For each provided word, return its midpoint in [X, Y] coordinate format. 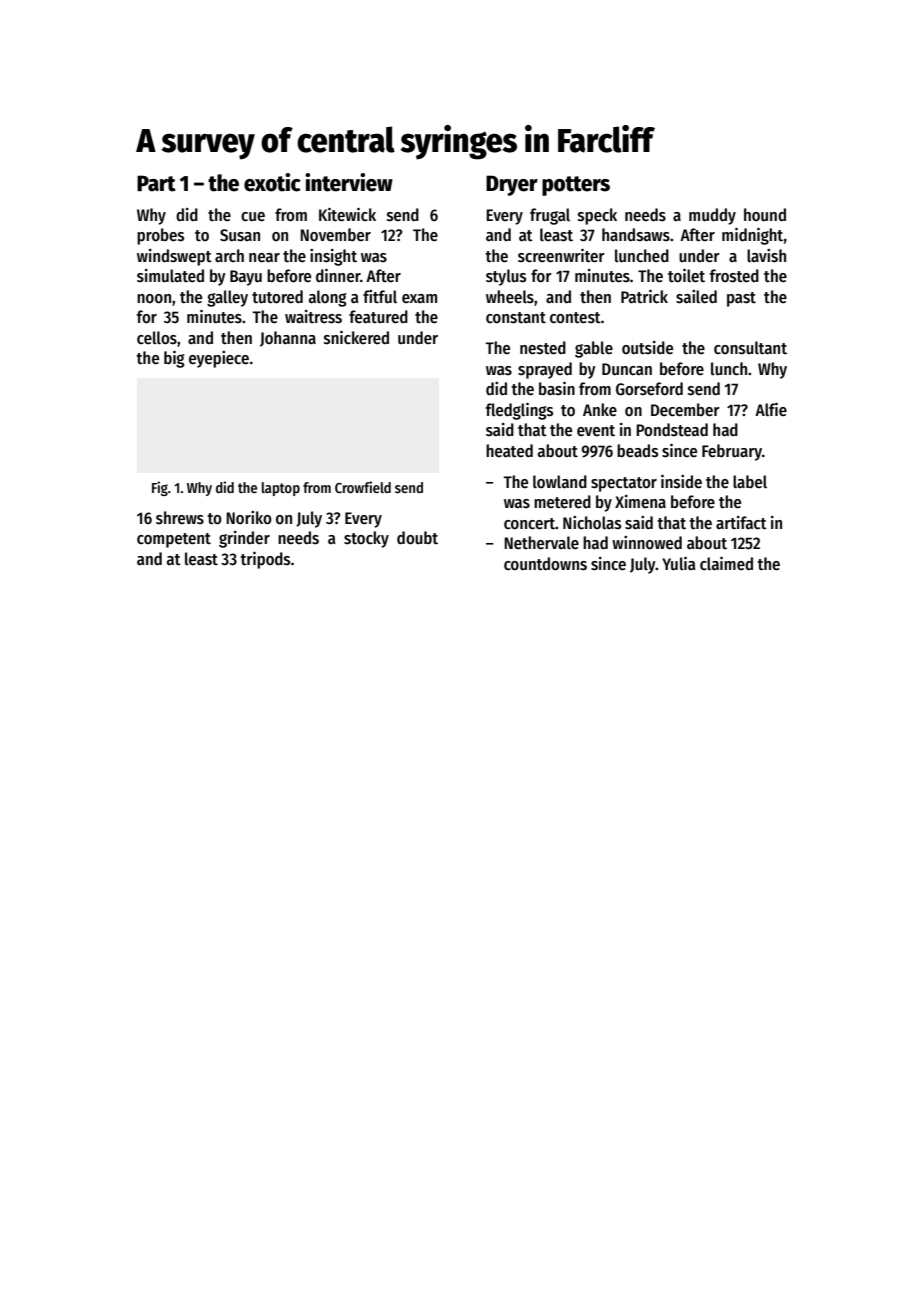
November [335, 235]
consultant [750, 348]
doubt [417, 538]
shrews [180, 518]
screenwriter [561, 256]
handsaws [636, 235]
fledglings [519, 411]
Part [156, 183]
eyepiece [219, 359]
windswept [174, 257]
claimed [726, 564]
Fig [160, 488]
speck [597, 216]
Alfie [771, 410]
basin [557, 389]
